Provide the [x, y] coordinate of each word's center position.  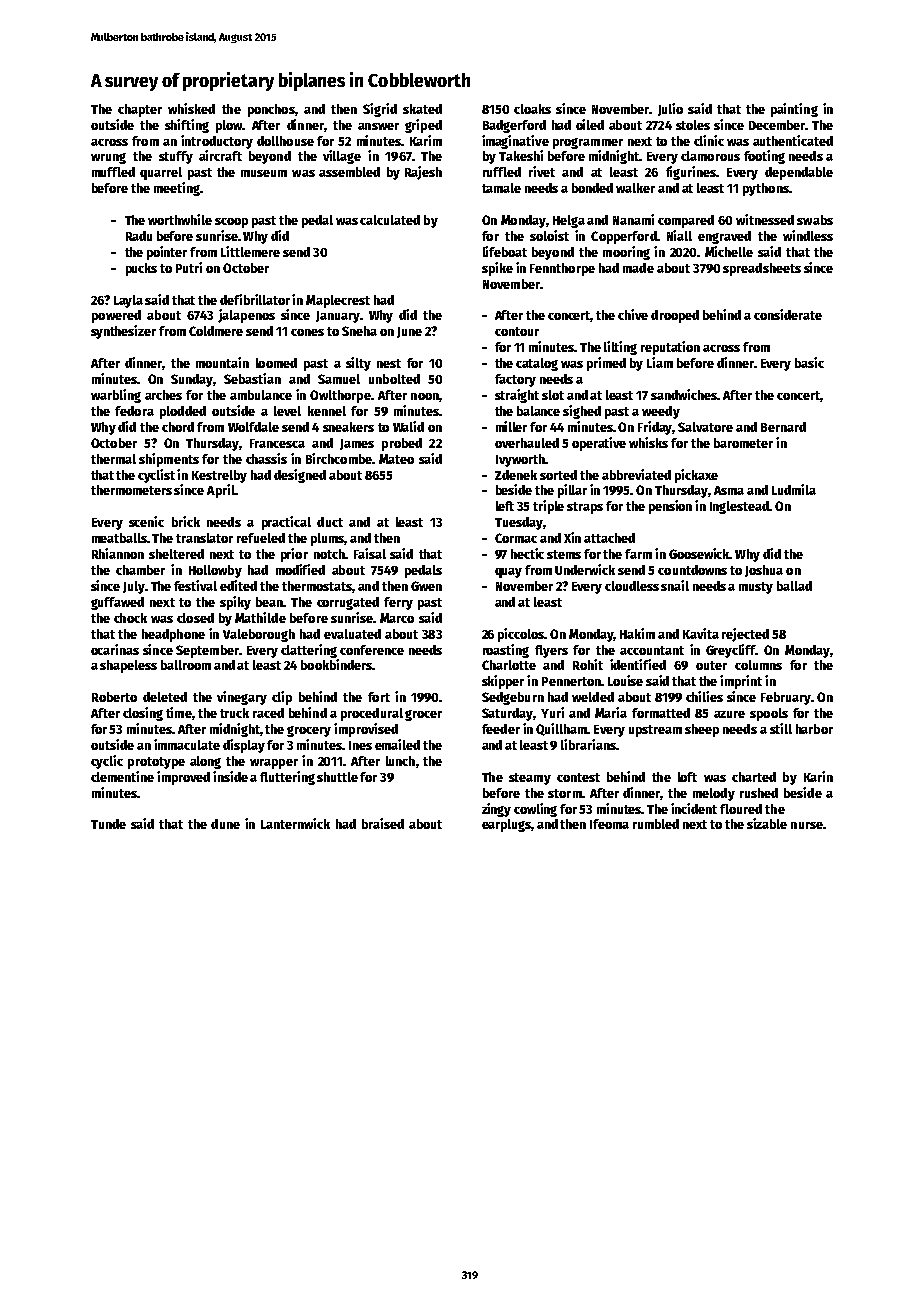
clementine [122, 776]
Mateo [396, 459]
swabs [815, 220]
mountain [222, 362]
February [786, 698]
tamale [501, 188]
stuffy [176, 157]
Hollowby [215, 571]
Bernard [783, 427]
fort [379, 697]
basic [809, 362]
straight [517, 396]
